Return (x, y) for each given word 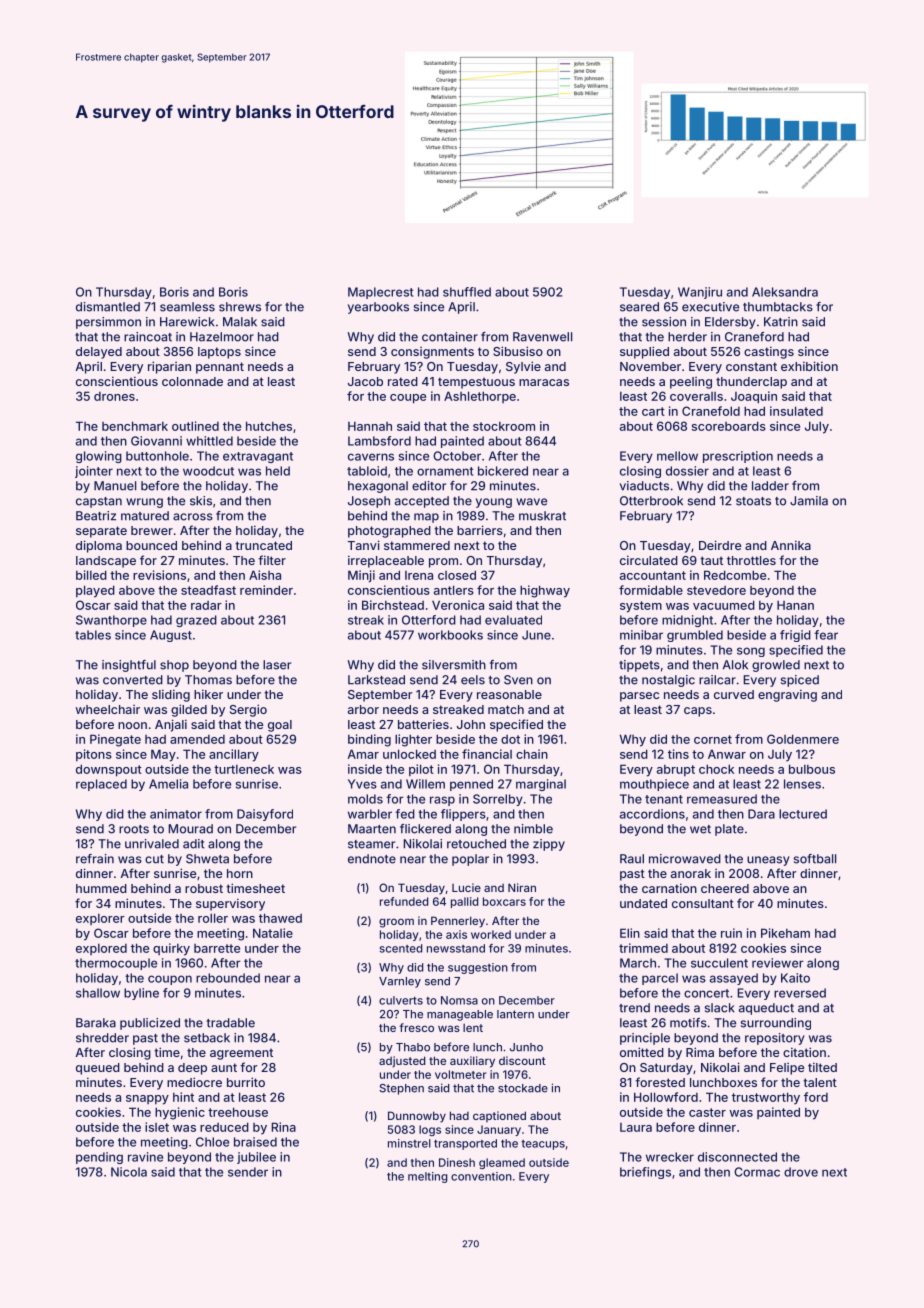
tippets (639, 666)
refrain (95, 859)
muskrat (542, 516)
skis (201, 501)
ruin (731, 933)
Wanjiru (700, 293)
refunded (404, 901)
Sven (518, 680)
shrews (240, 307)
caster (707, 1112)
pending (99, 1158)
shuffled (467, 292)
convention (481, 1176)
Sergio (248, 710)
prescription (738, 457)
